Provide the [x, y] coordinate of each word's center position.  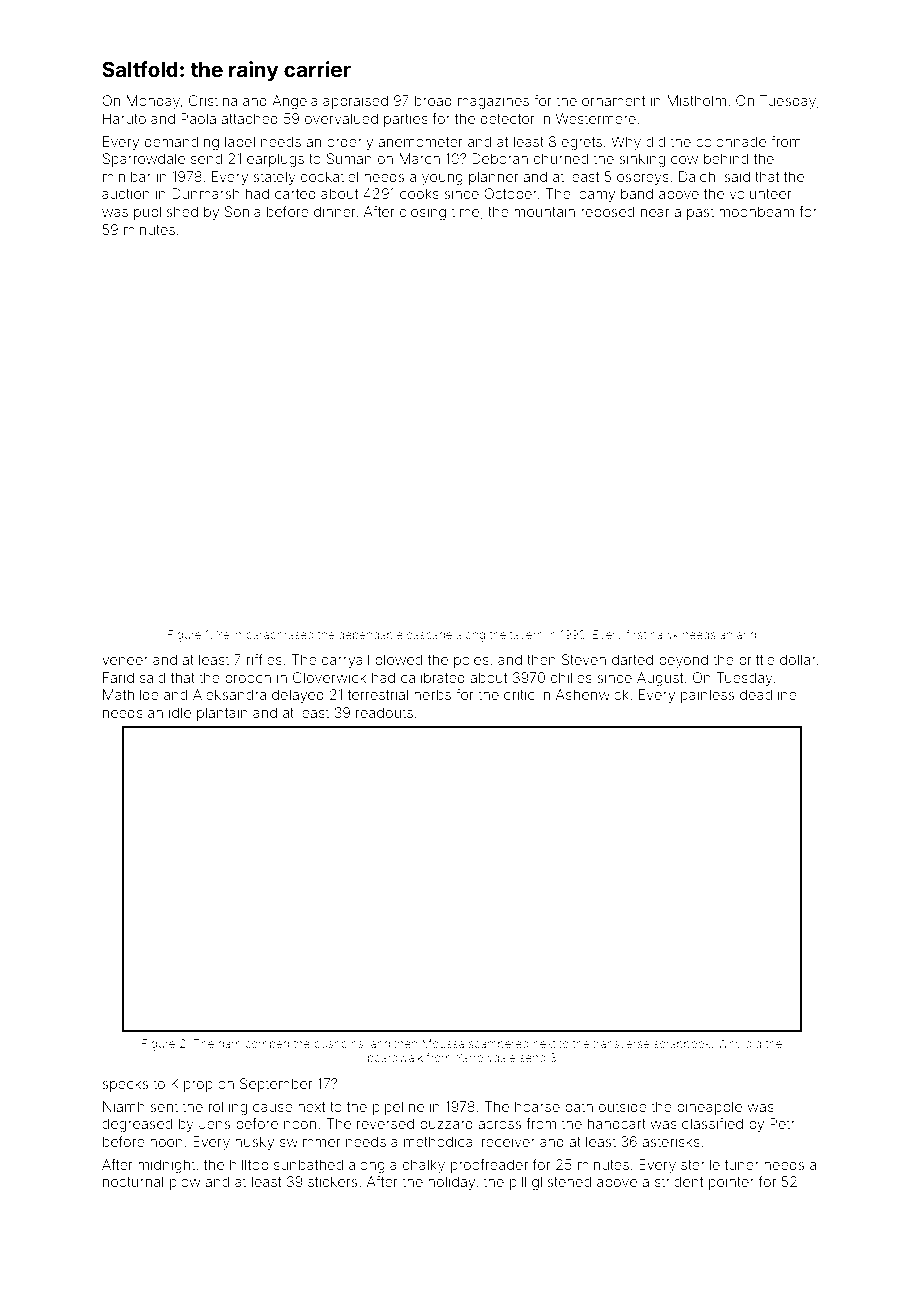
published [166, 213]
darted [632, 659]
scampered [499, 1045]
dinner [335, 211]
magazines [493, 102]
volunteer [760, 193]
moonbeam [756, 211]
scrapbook [682, 1044]
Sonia [243, 211]
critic [519, 694]
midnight [166, 1166]
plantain [222, 714]
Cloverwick [329, 677]
